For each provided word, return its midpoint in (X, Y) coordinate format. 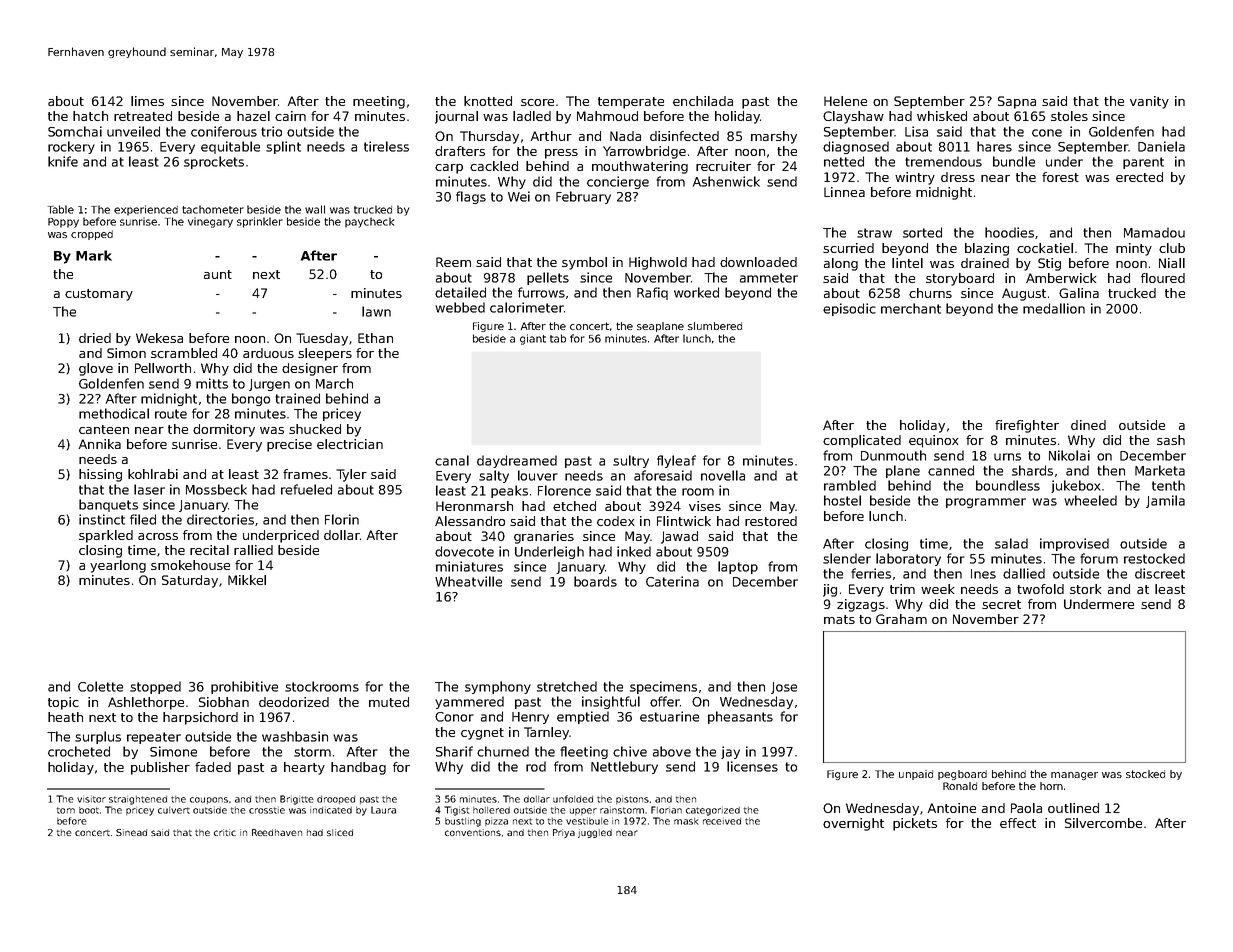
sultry (631, 461)
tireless (386, 146)
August (1024, 294)
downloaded (758, 262)
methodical (114, 413)
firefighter (1027, 426)
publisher (160, 768)
